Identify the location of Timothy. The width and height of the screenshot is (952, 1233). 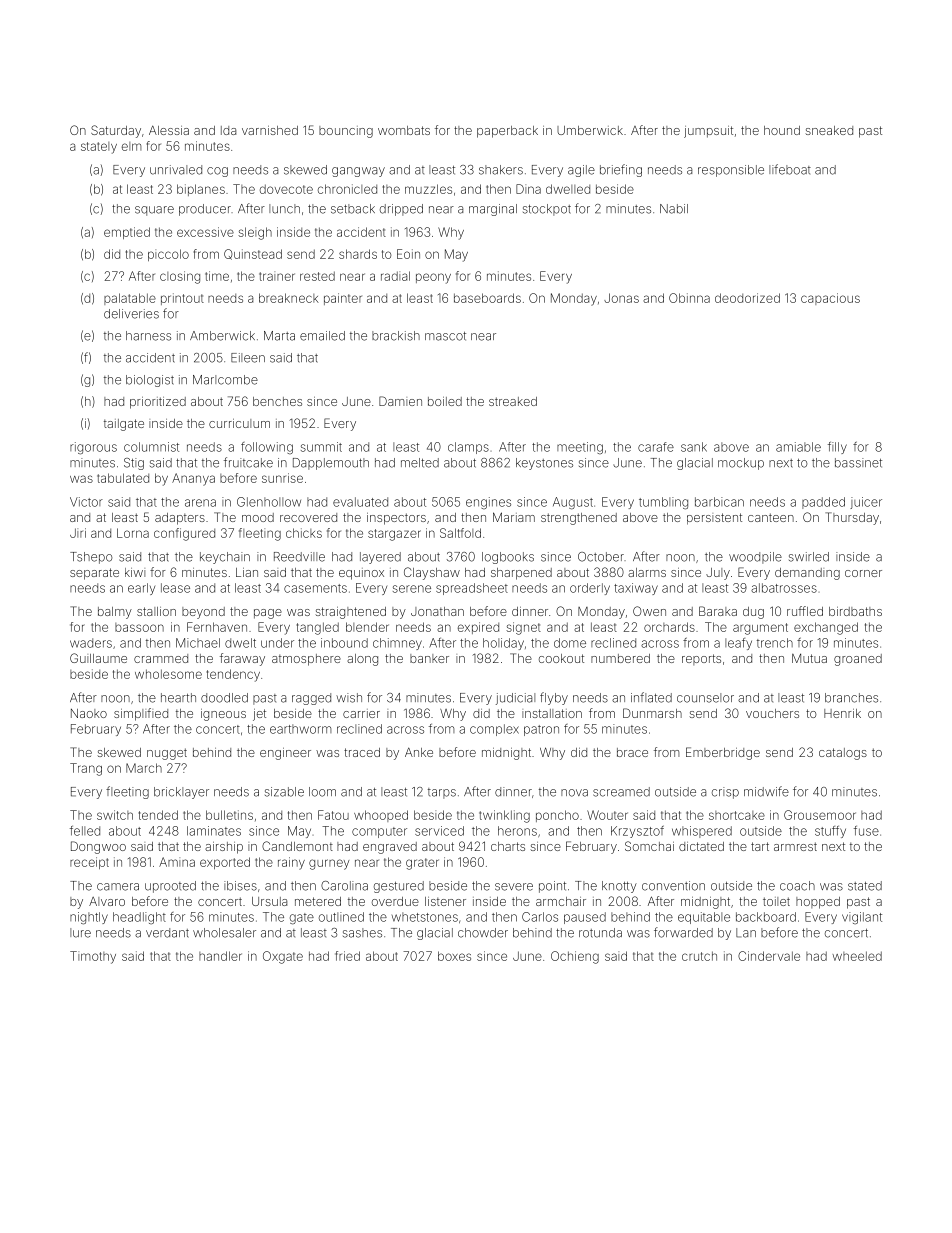
(93, 957).
